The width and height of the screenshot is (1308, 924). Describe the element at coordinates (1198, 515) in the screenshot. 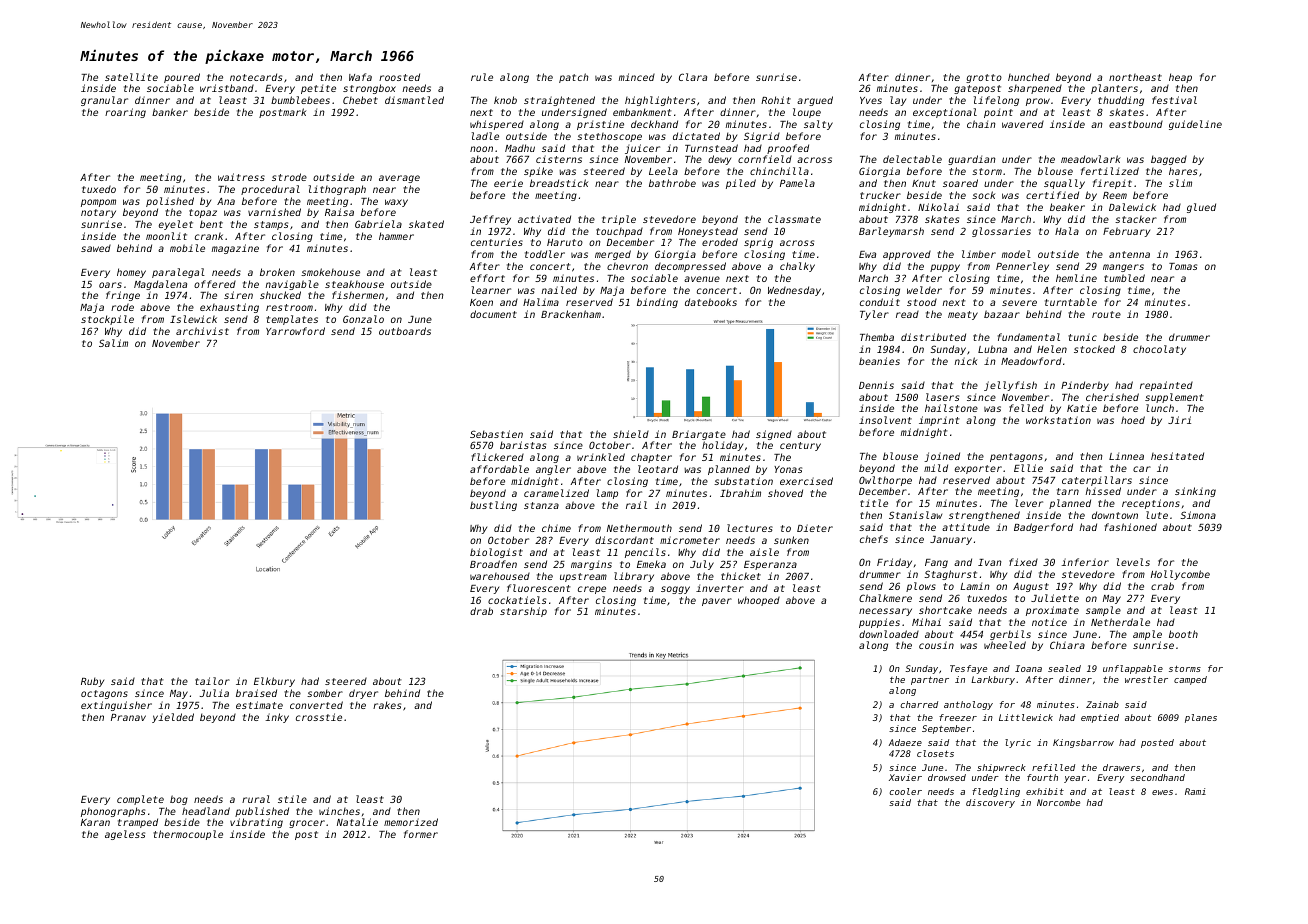

I see `Simona` at that location.
